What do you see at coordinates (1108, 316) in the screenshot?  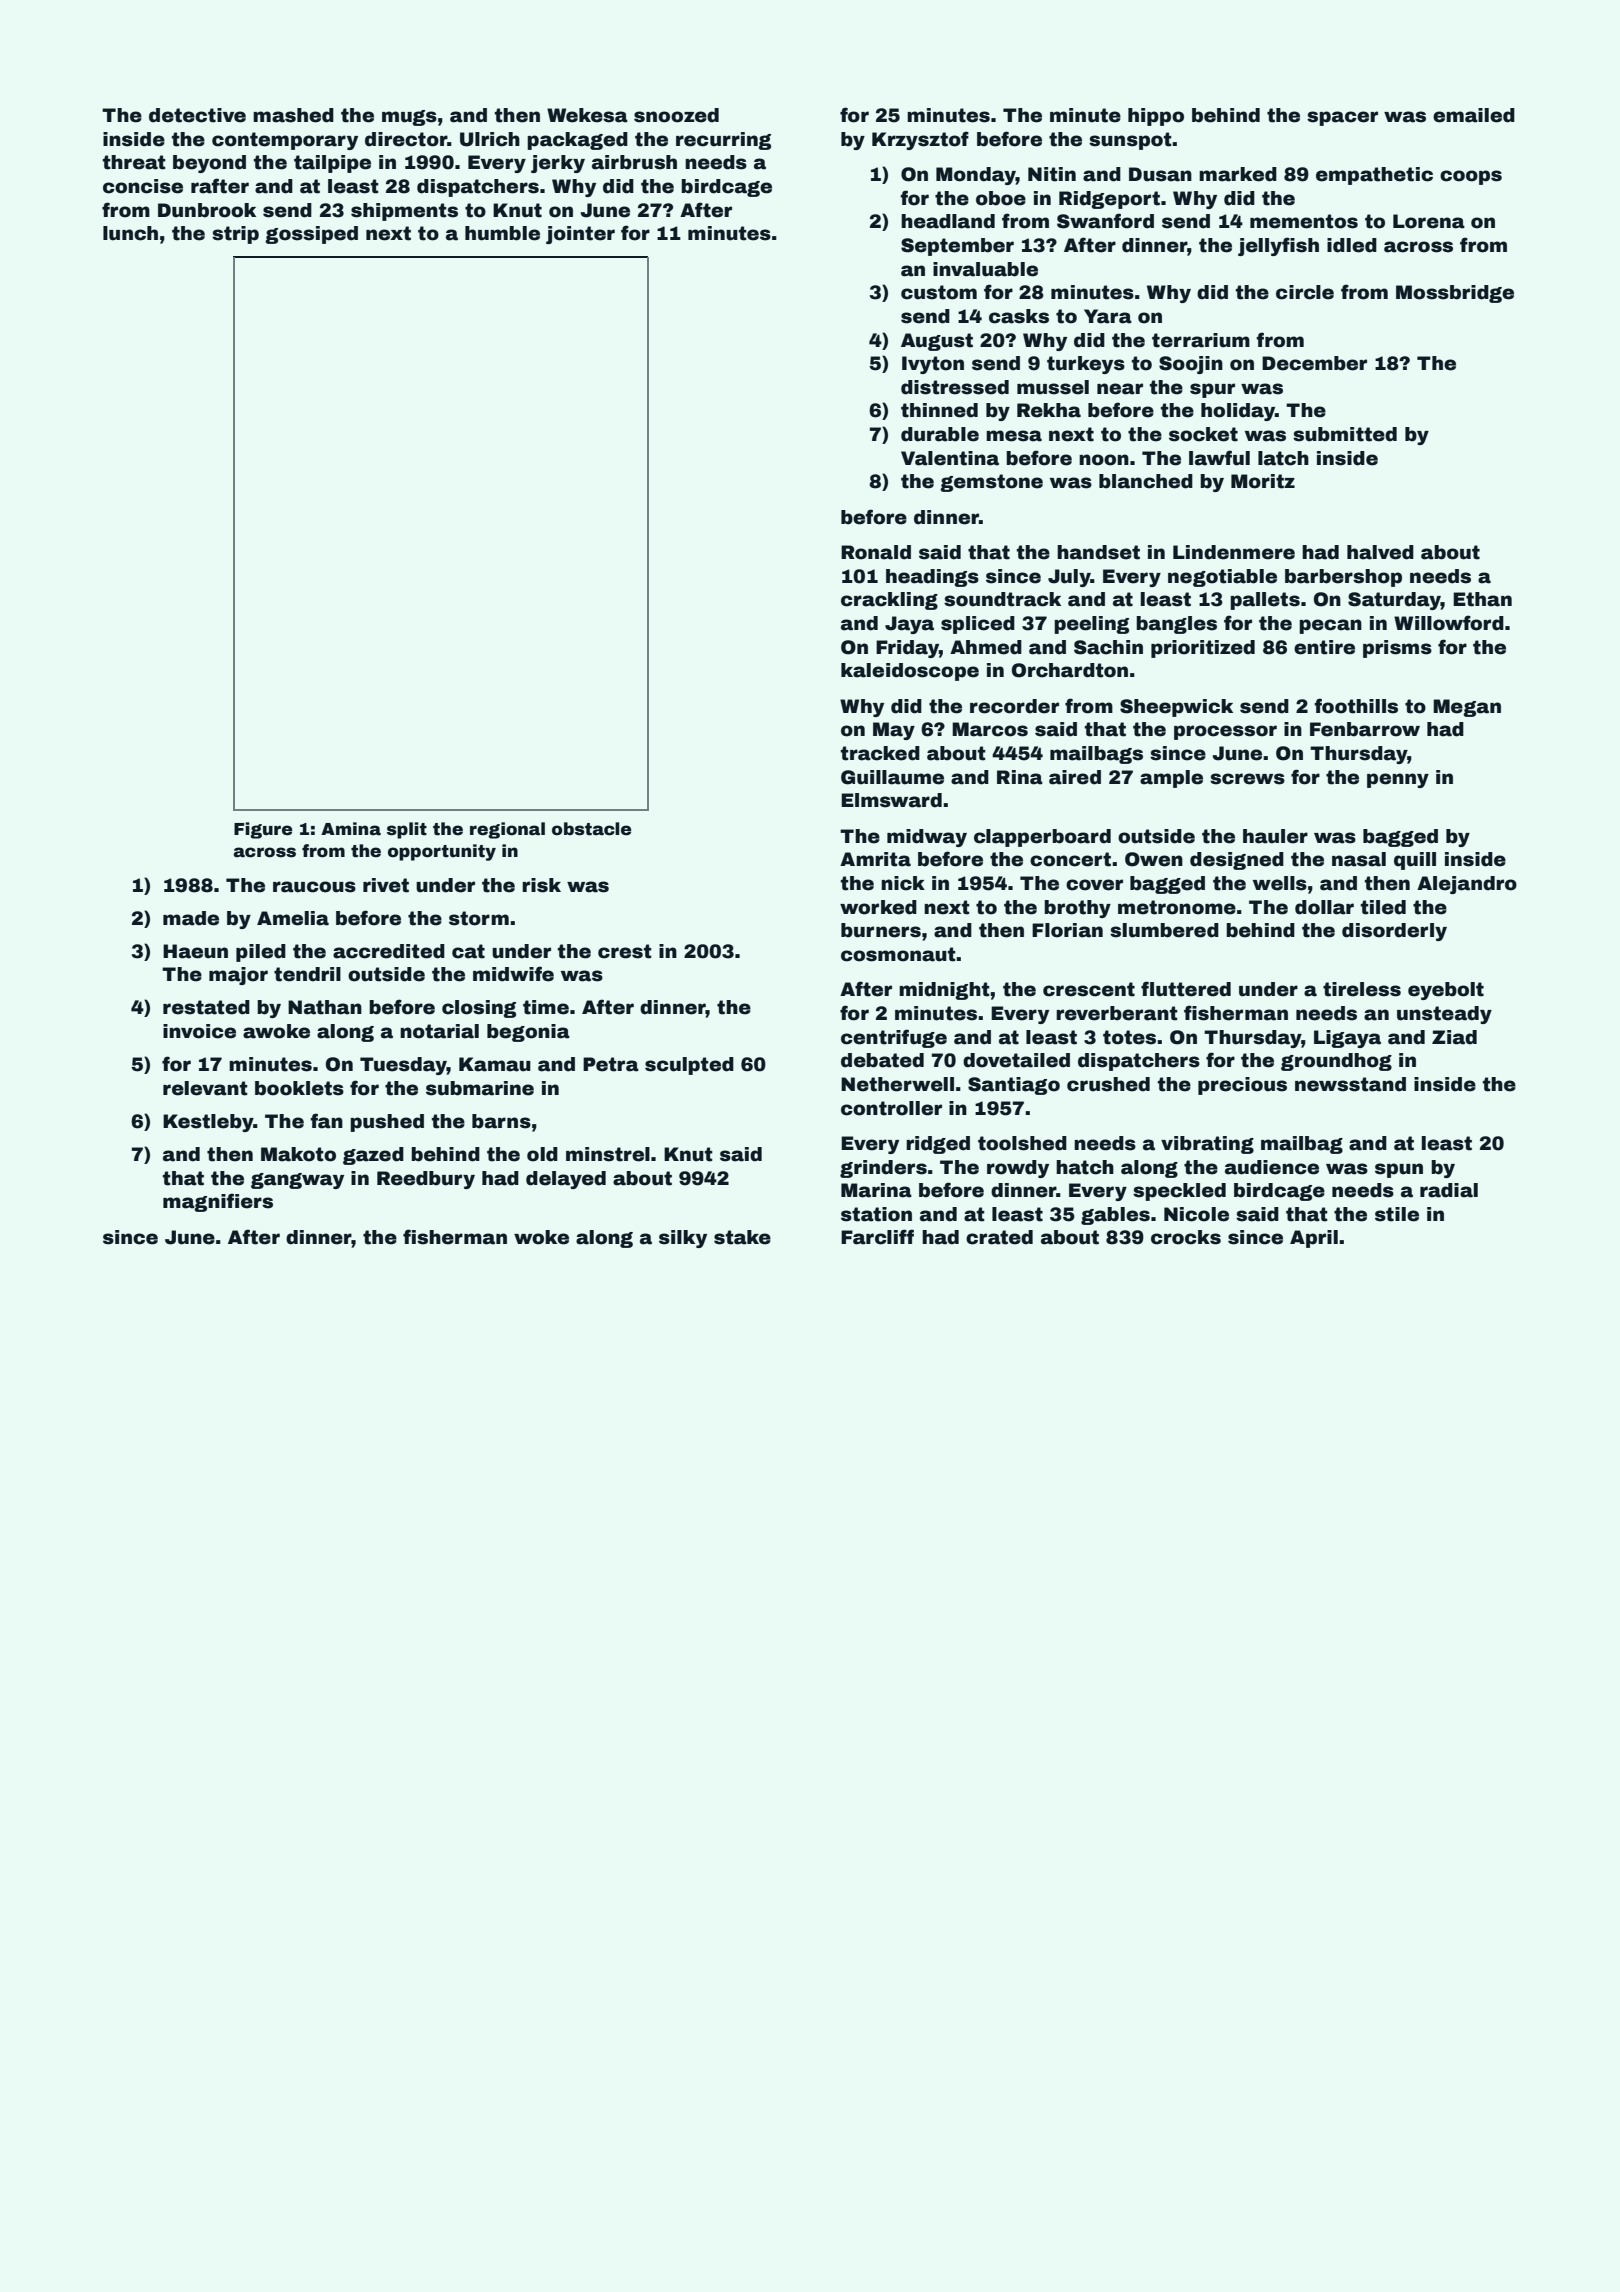 I see `Yara` at bounding box center [1108, 316].
